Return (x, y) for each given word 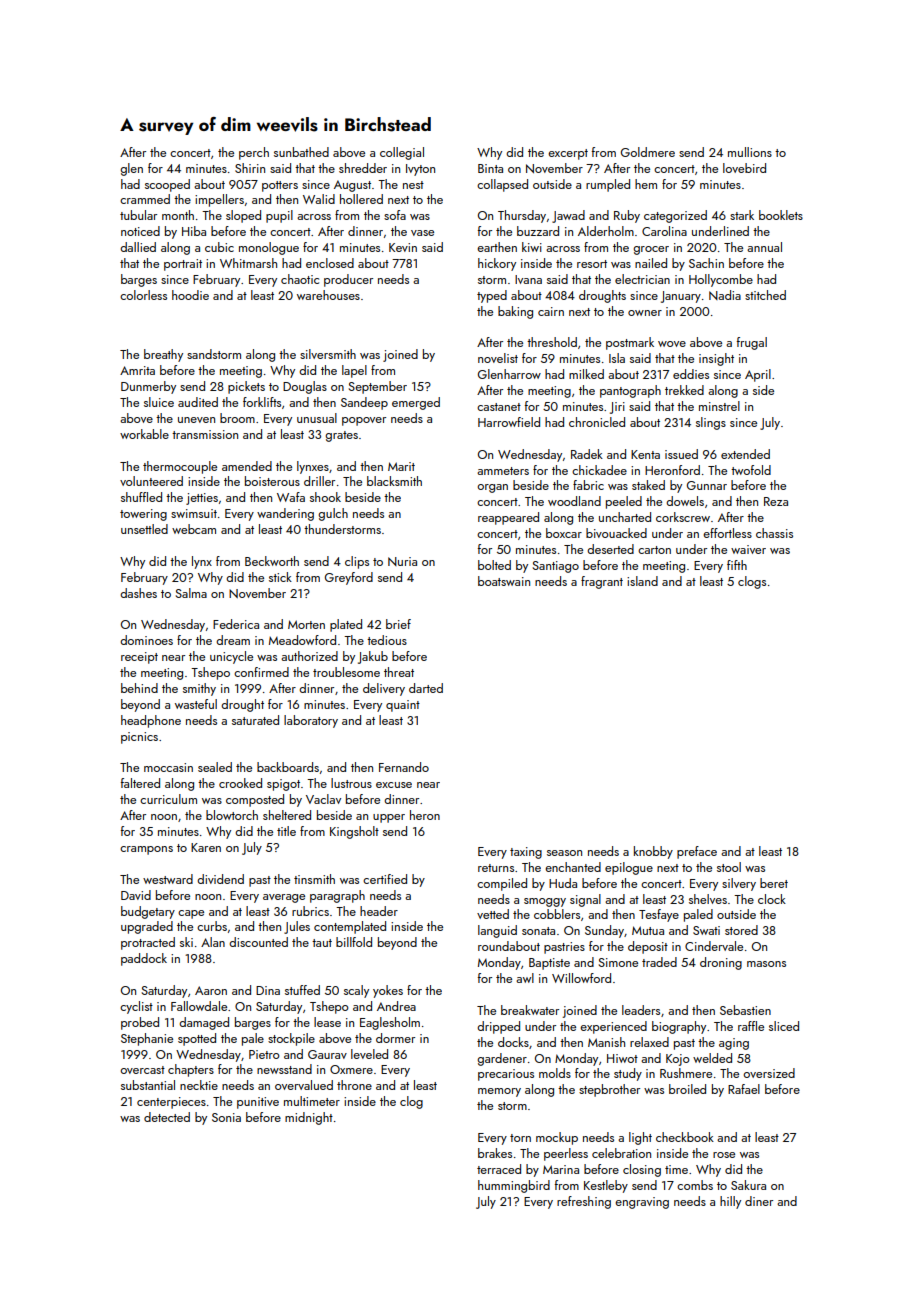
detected (167, 1117)
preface (697, 852)
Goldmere (648, 152)
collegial (402, 153)
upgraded (147, 927)
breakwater (530, 1010)
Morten (306, 624)
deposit (648, 947)
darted (426, 688)
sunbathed (301, 152)
